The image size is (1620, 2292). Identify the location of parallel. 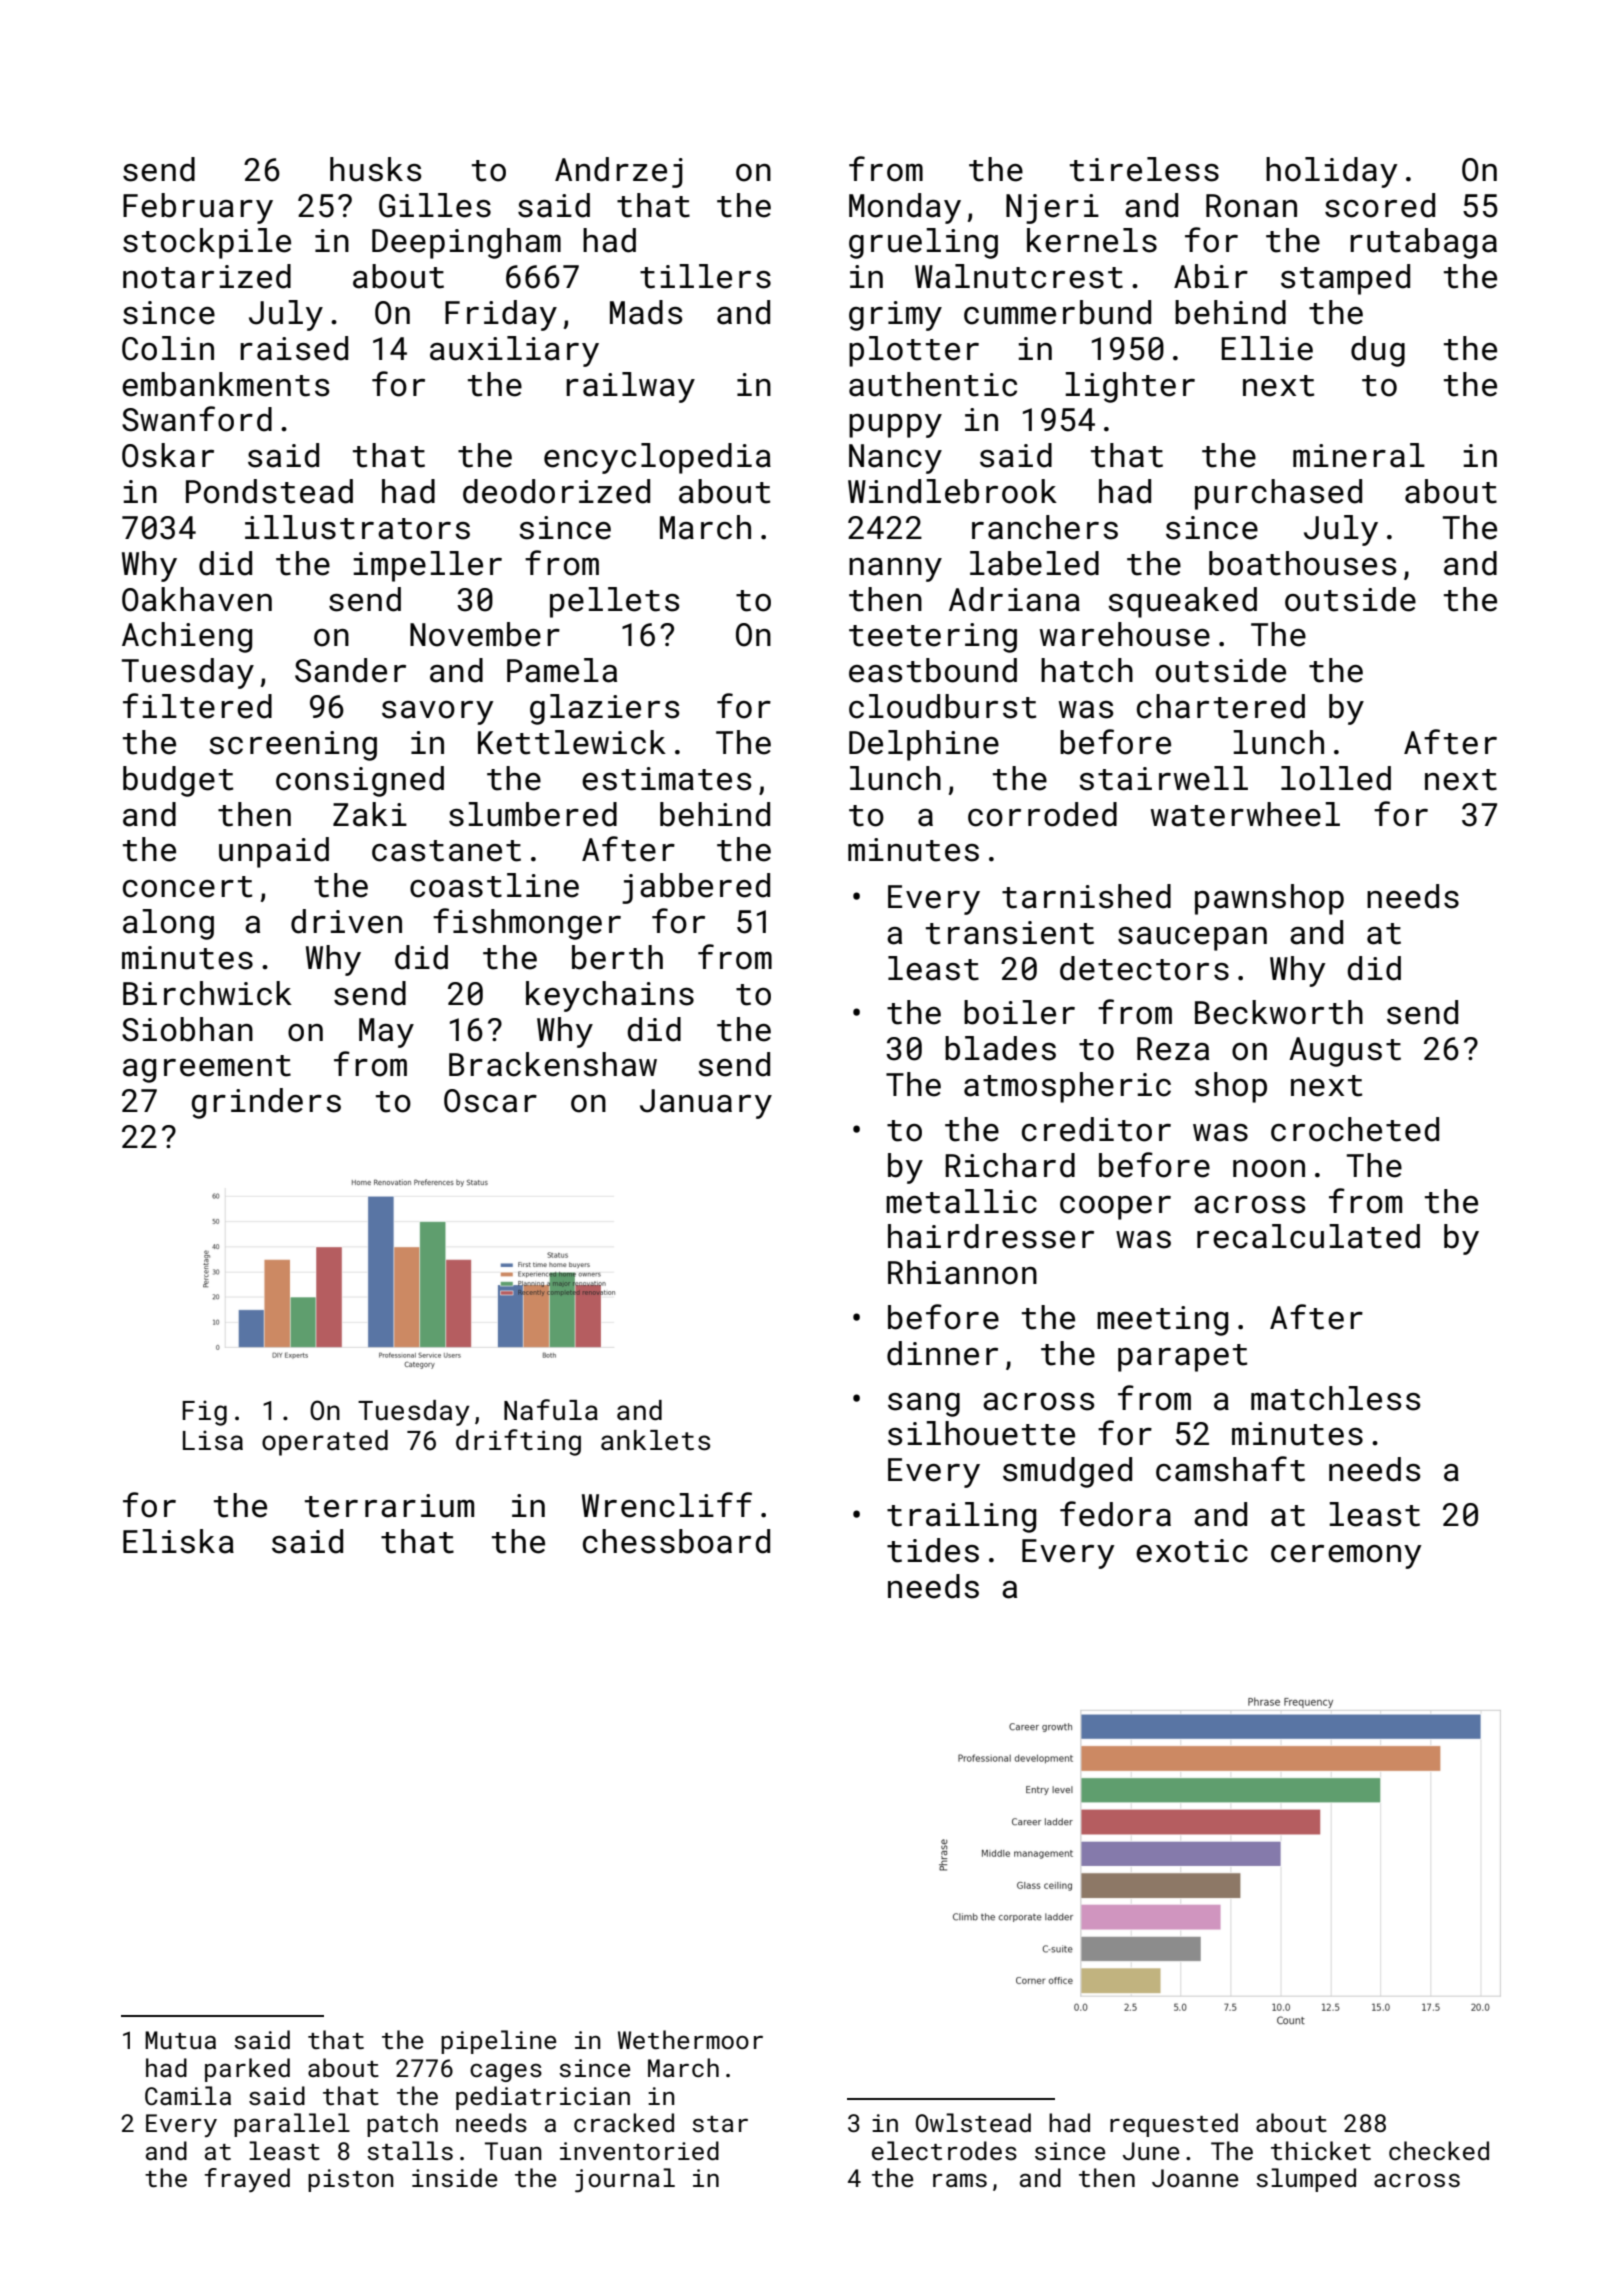
(292, 2125).
